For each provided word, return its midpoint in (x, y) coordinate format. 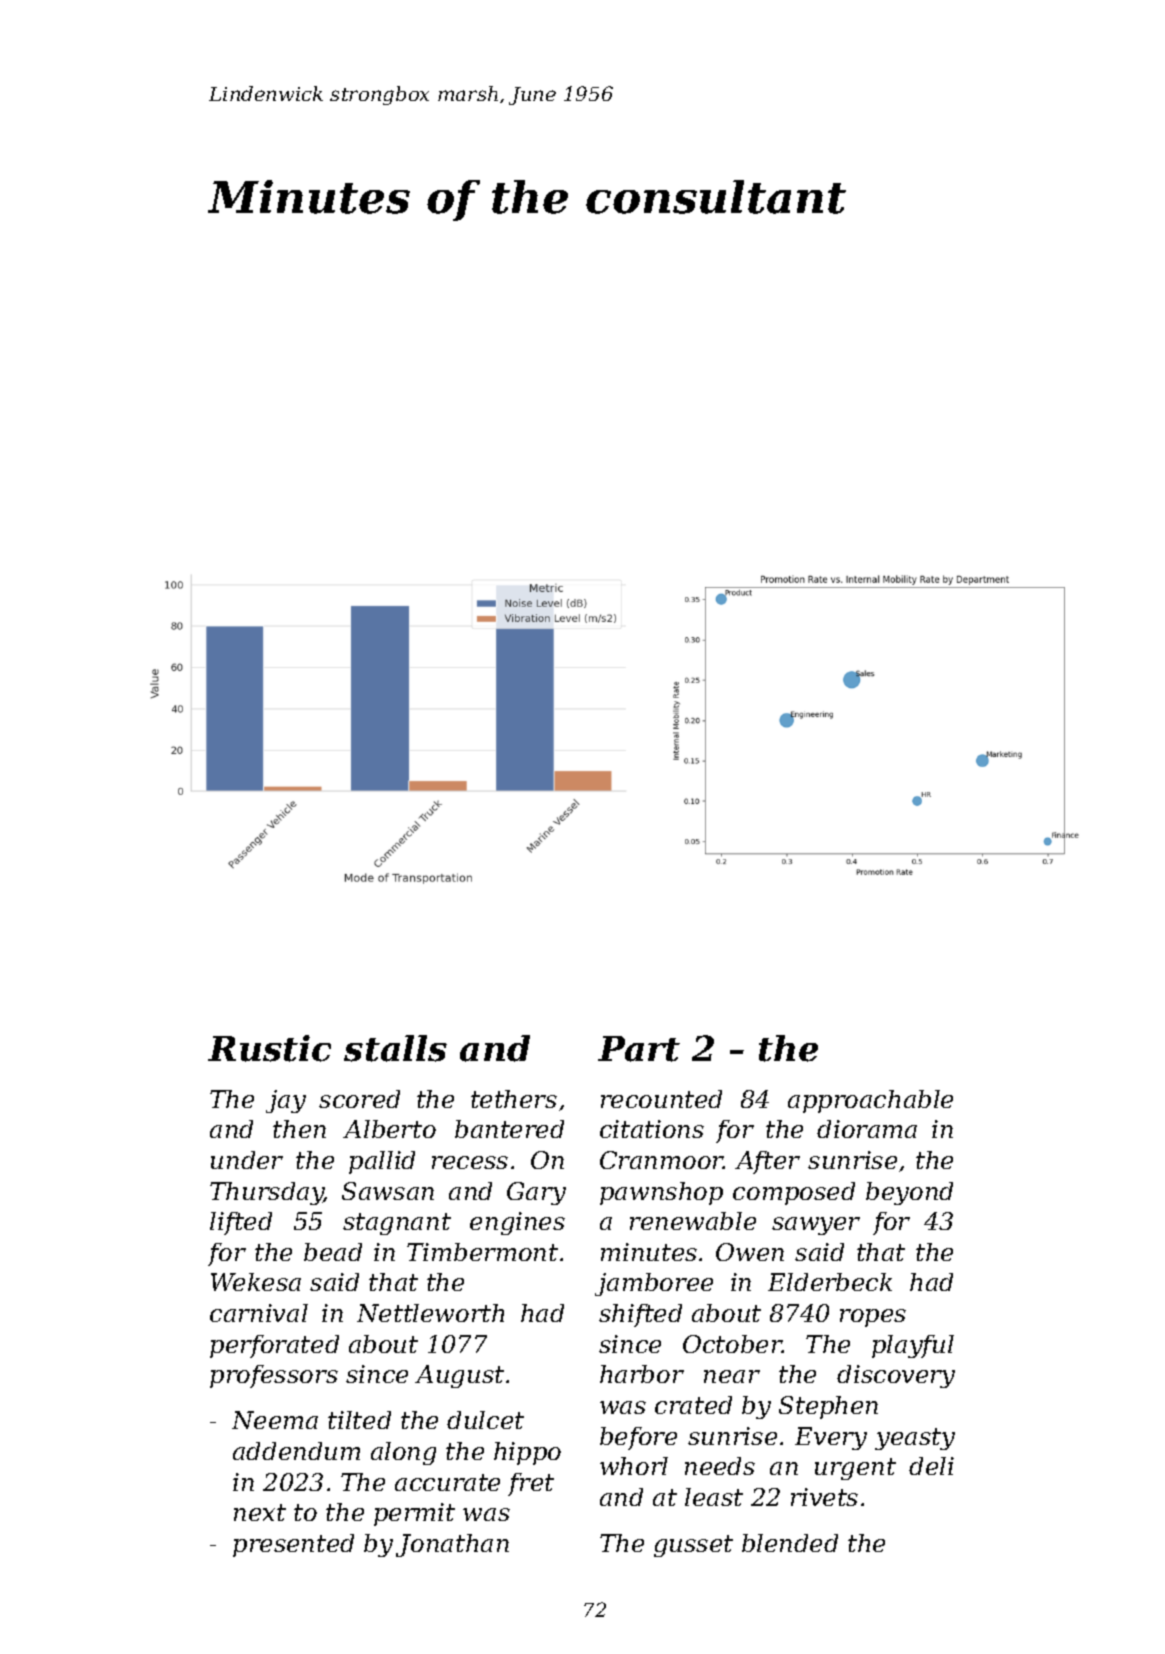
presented (293, 1545)
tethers (514, 1099)
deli (931, 1466)
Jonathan (452, 1545)
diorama (867, 1129)
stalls (395, 1048)
